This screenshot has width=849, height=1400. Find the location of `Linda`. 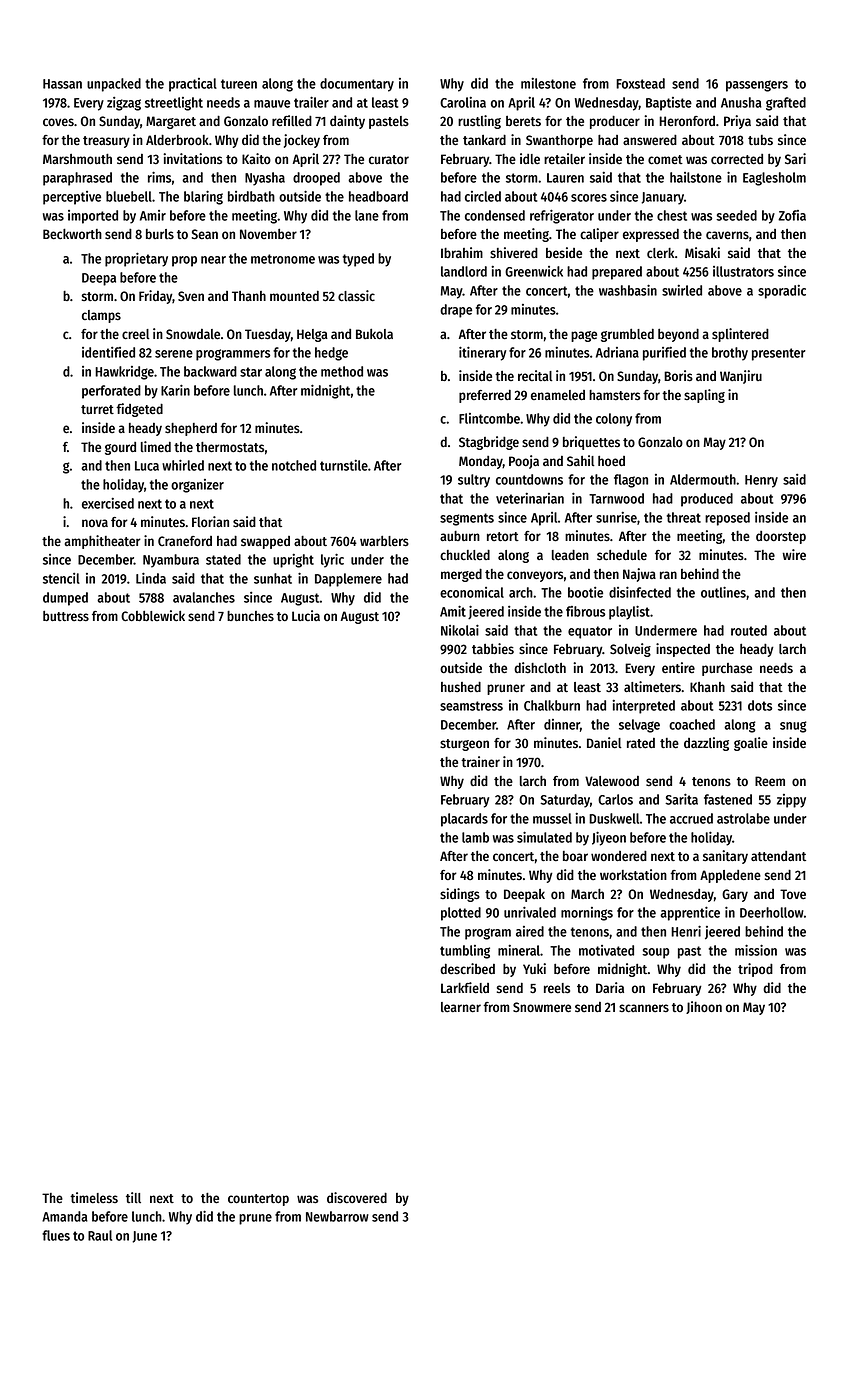

Linda is located at coordinates (151, 578).
